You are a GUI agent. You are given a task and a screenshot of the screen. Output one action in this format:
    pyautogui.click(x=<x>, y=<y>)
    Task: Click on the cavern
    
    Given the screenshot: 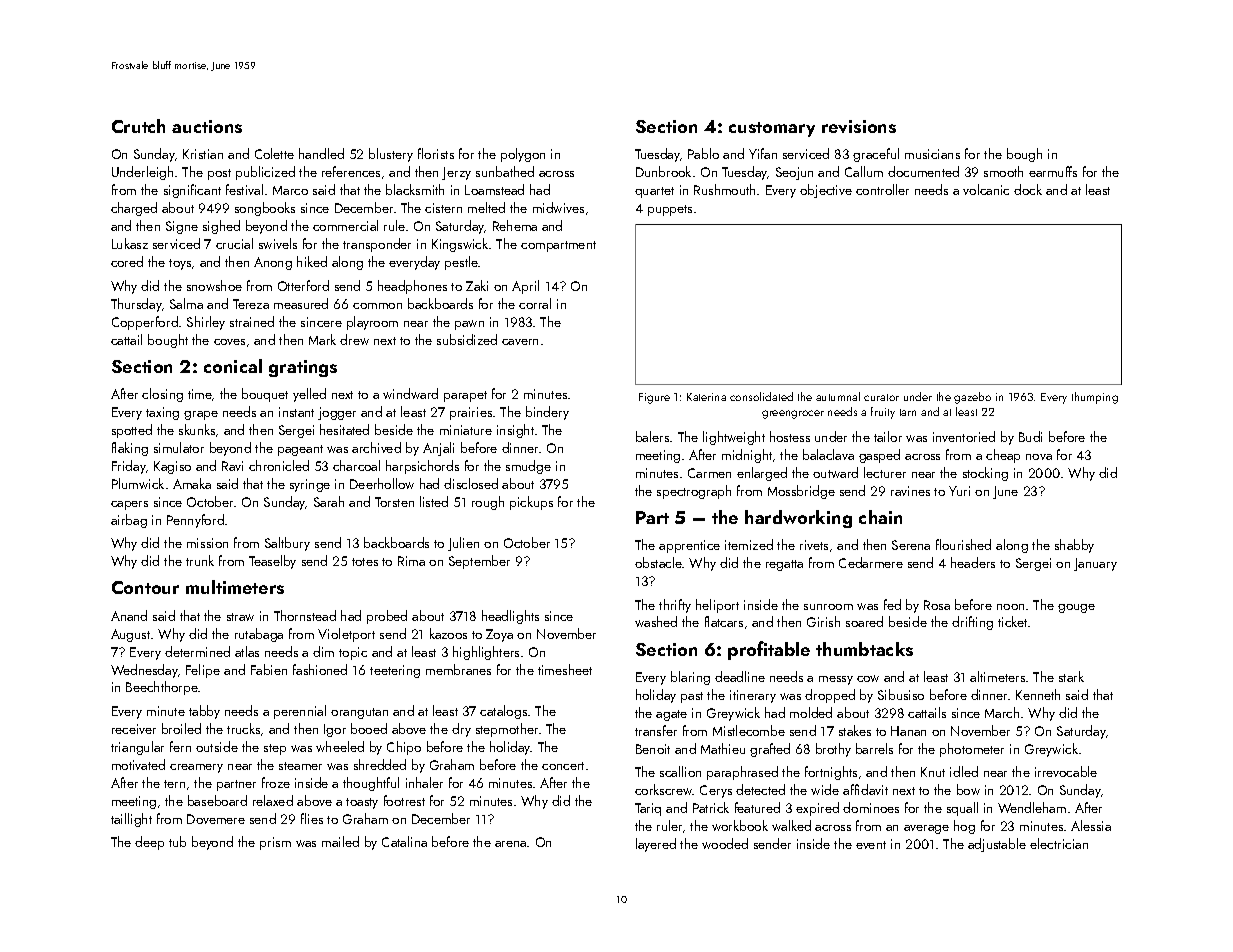 What is the action you would take?
    pyautogui.click(x=520, y=342)
